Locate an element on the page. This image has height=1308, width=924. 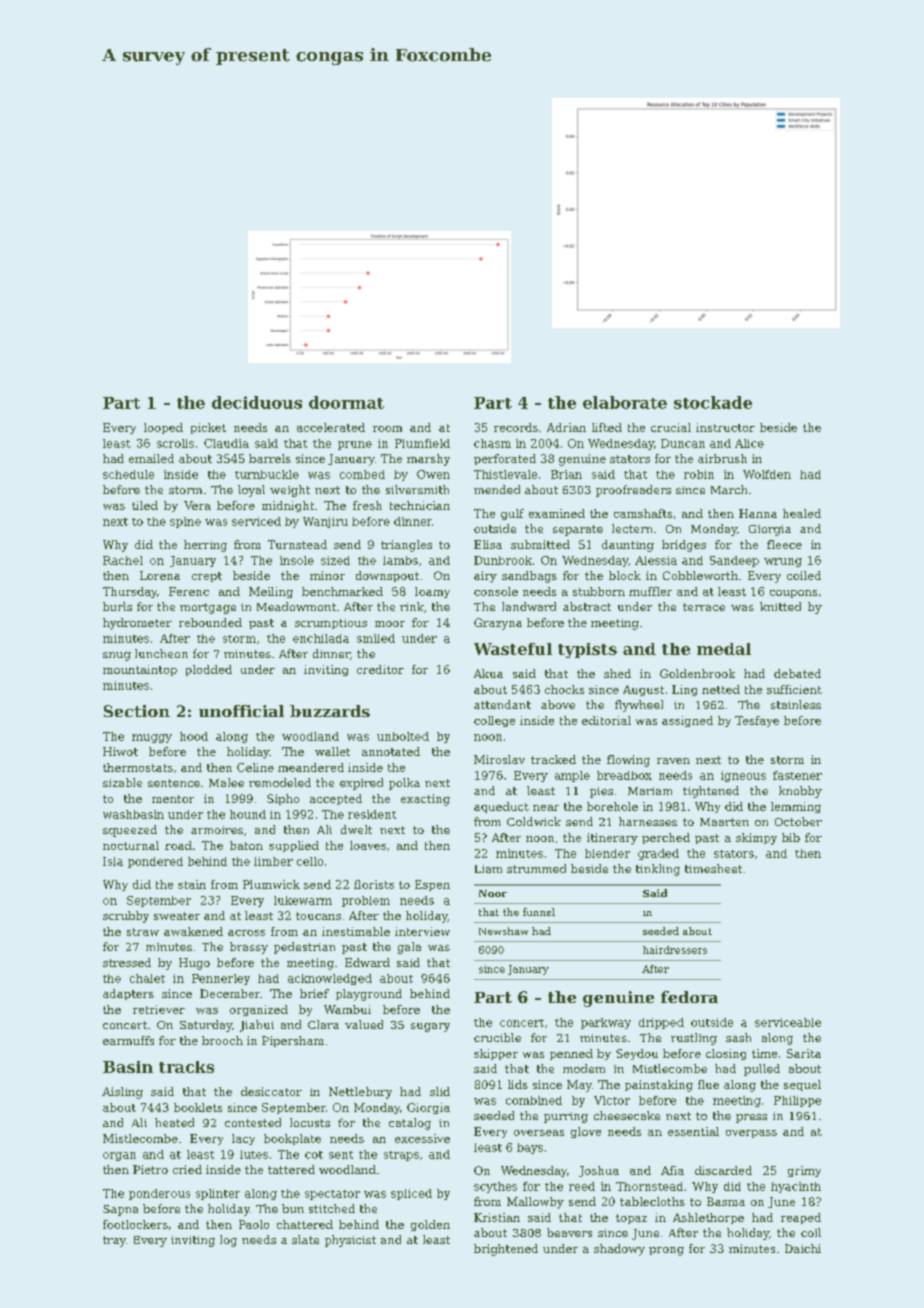
tray is located at coordinates (114, 1241).
